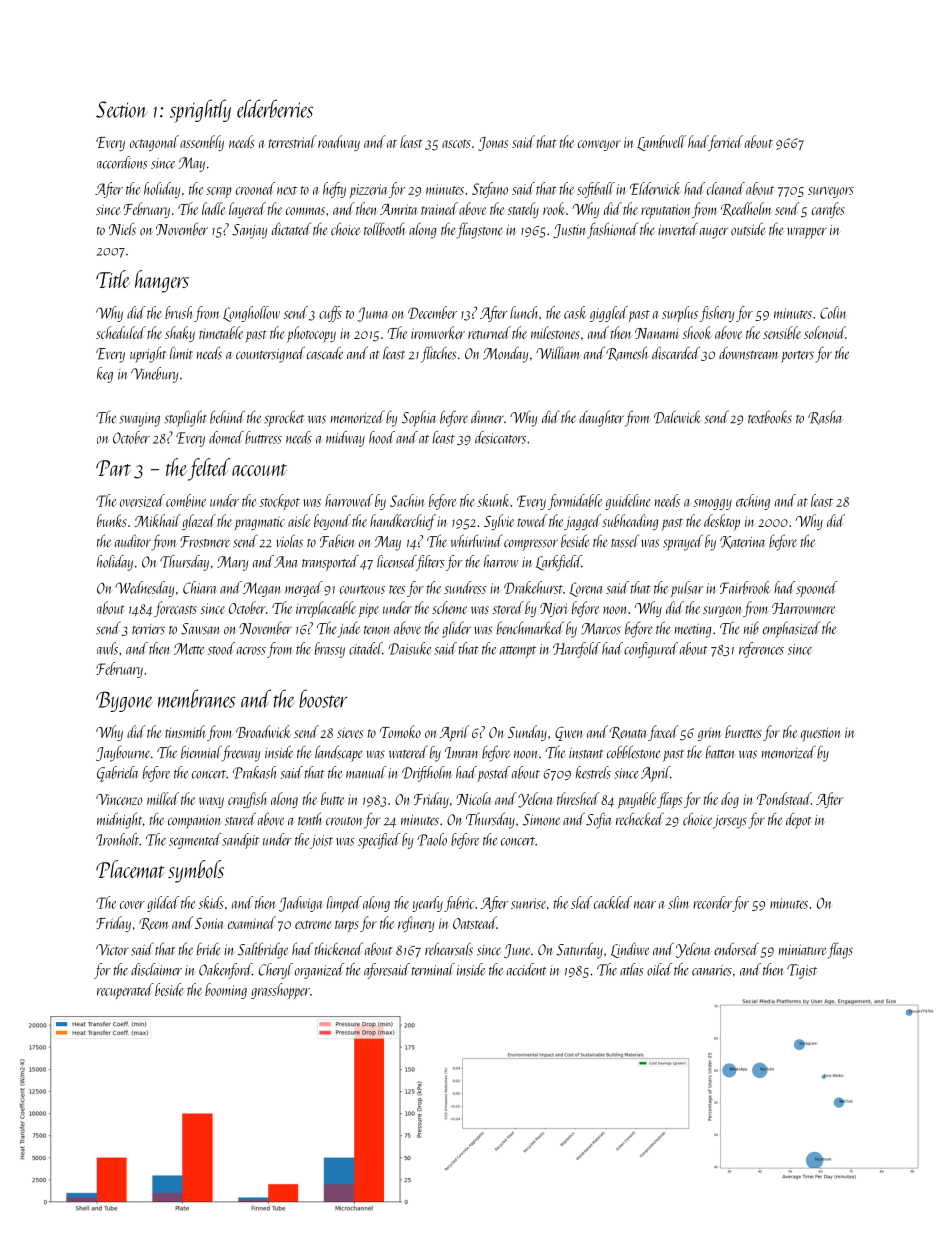 Image resolution: width=952 pixels, height=1233 pixels. Describe the element at coordinates (291, 229) in the document. I see `dictated` at that location.
